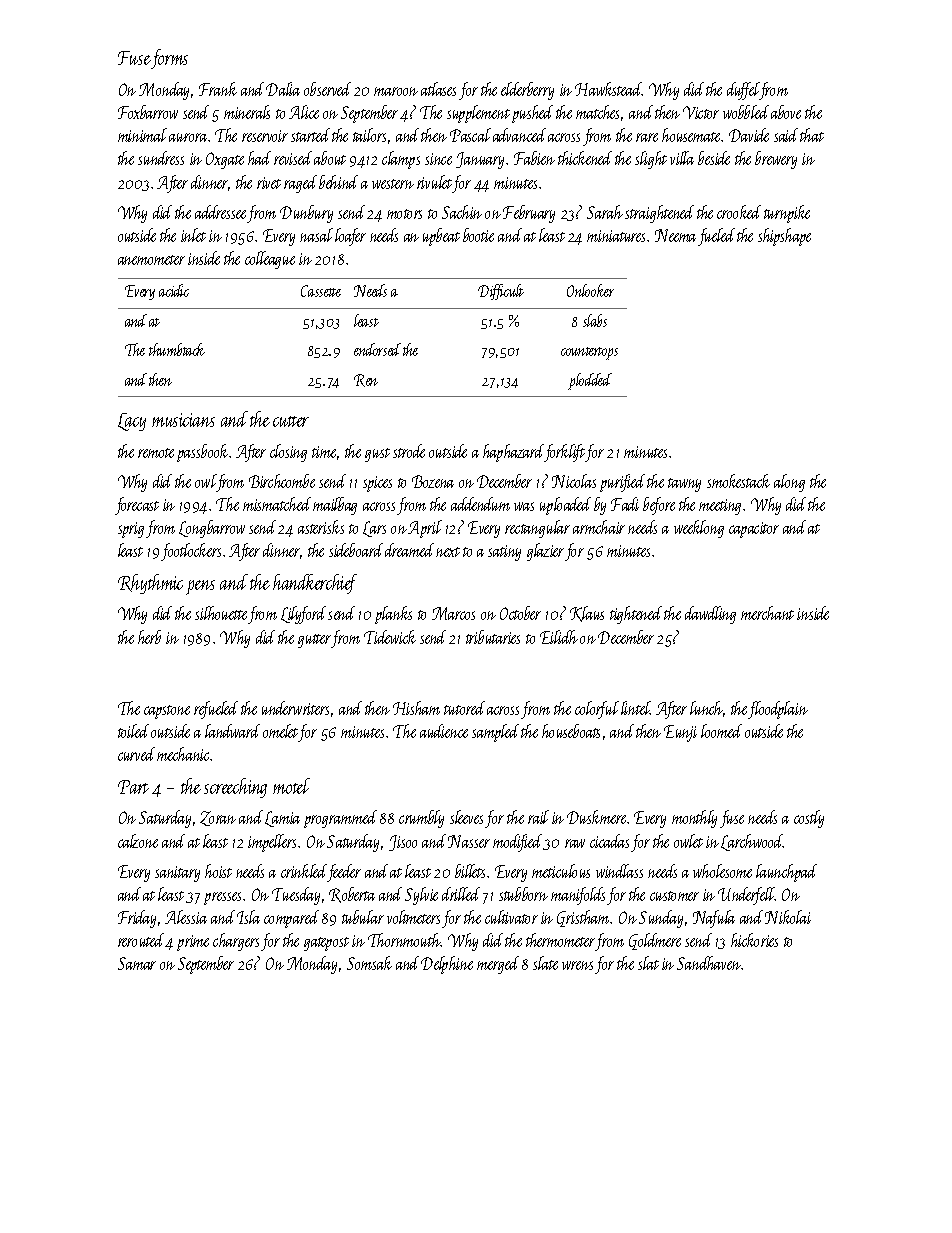 The image size is (952, 1233). Describe the element at coordinates (743, 91) in the image. I see `duffel` at that location.
